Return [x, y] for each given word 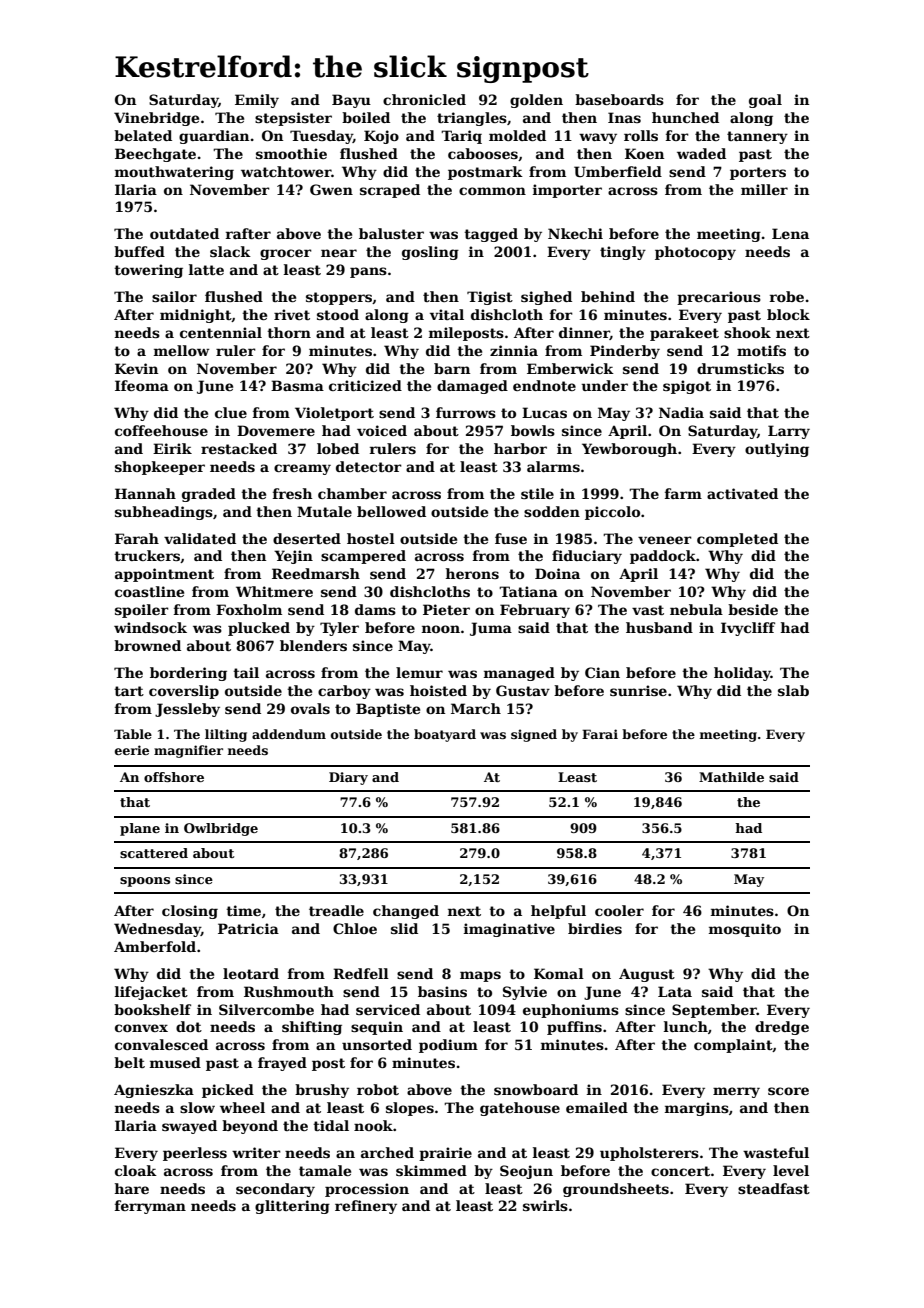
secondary [275, 1190]
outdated [184, 233]
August [647, 975]
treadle [336, 910]
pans [368, 272]
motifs [761, 350]
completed [737, 540]
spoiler [142, 611]
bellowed [391, 511]
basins [442, 991]
